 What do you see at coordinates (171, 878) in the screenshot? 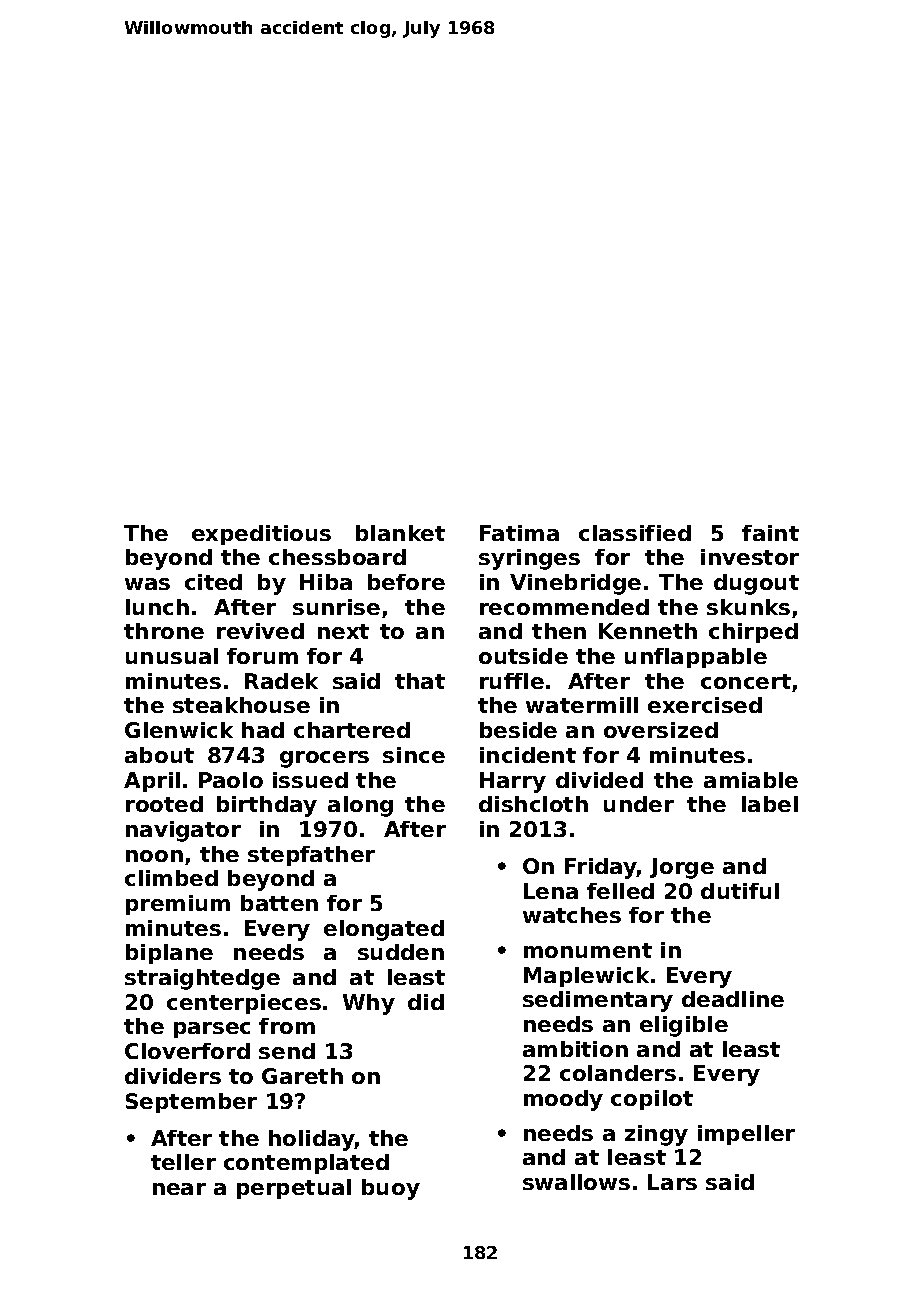
I see `climbed` at bounding box center [171, 878].
